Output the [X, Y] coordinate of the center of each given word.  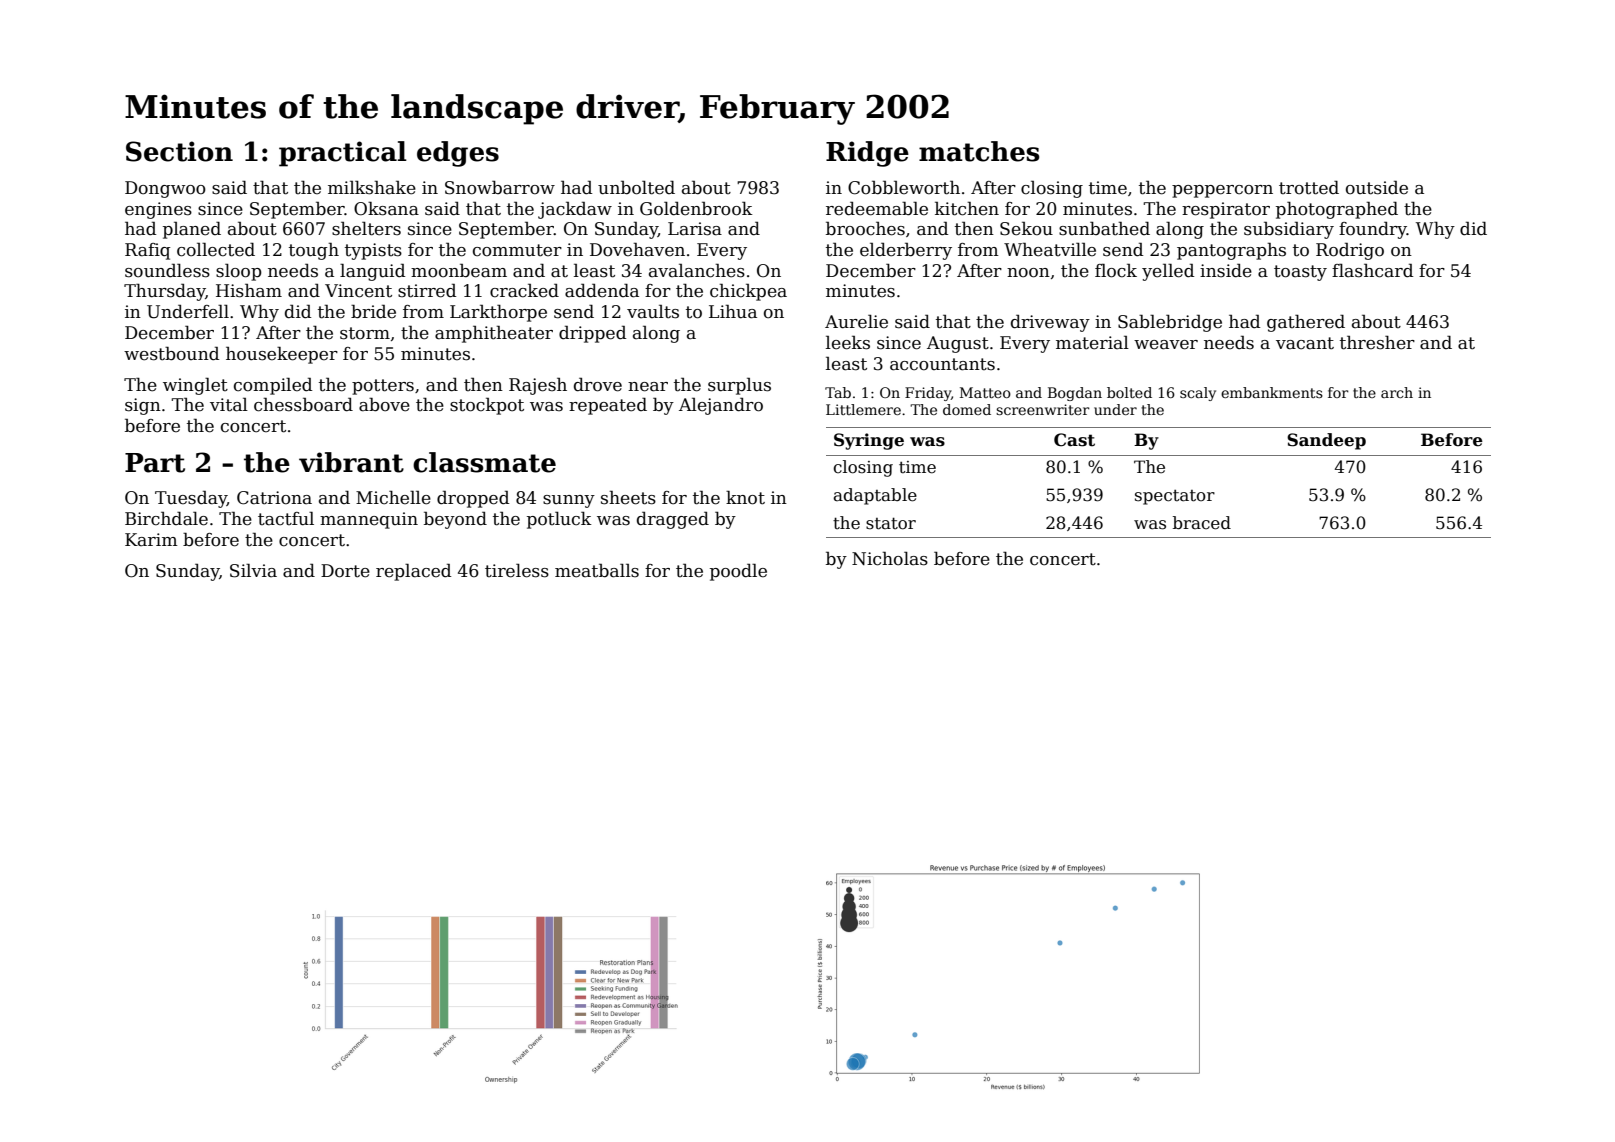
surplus [739, 386]
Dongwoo [165, 189]
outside [1377, 187]
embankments [1272, 392]
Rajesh [538, 386]
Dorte [345, 571]
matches [979, 151]
